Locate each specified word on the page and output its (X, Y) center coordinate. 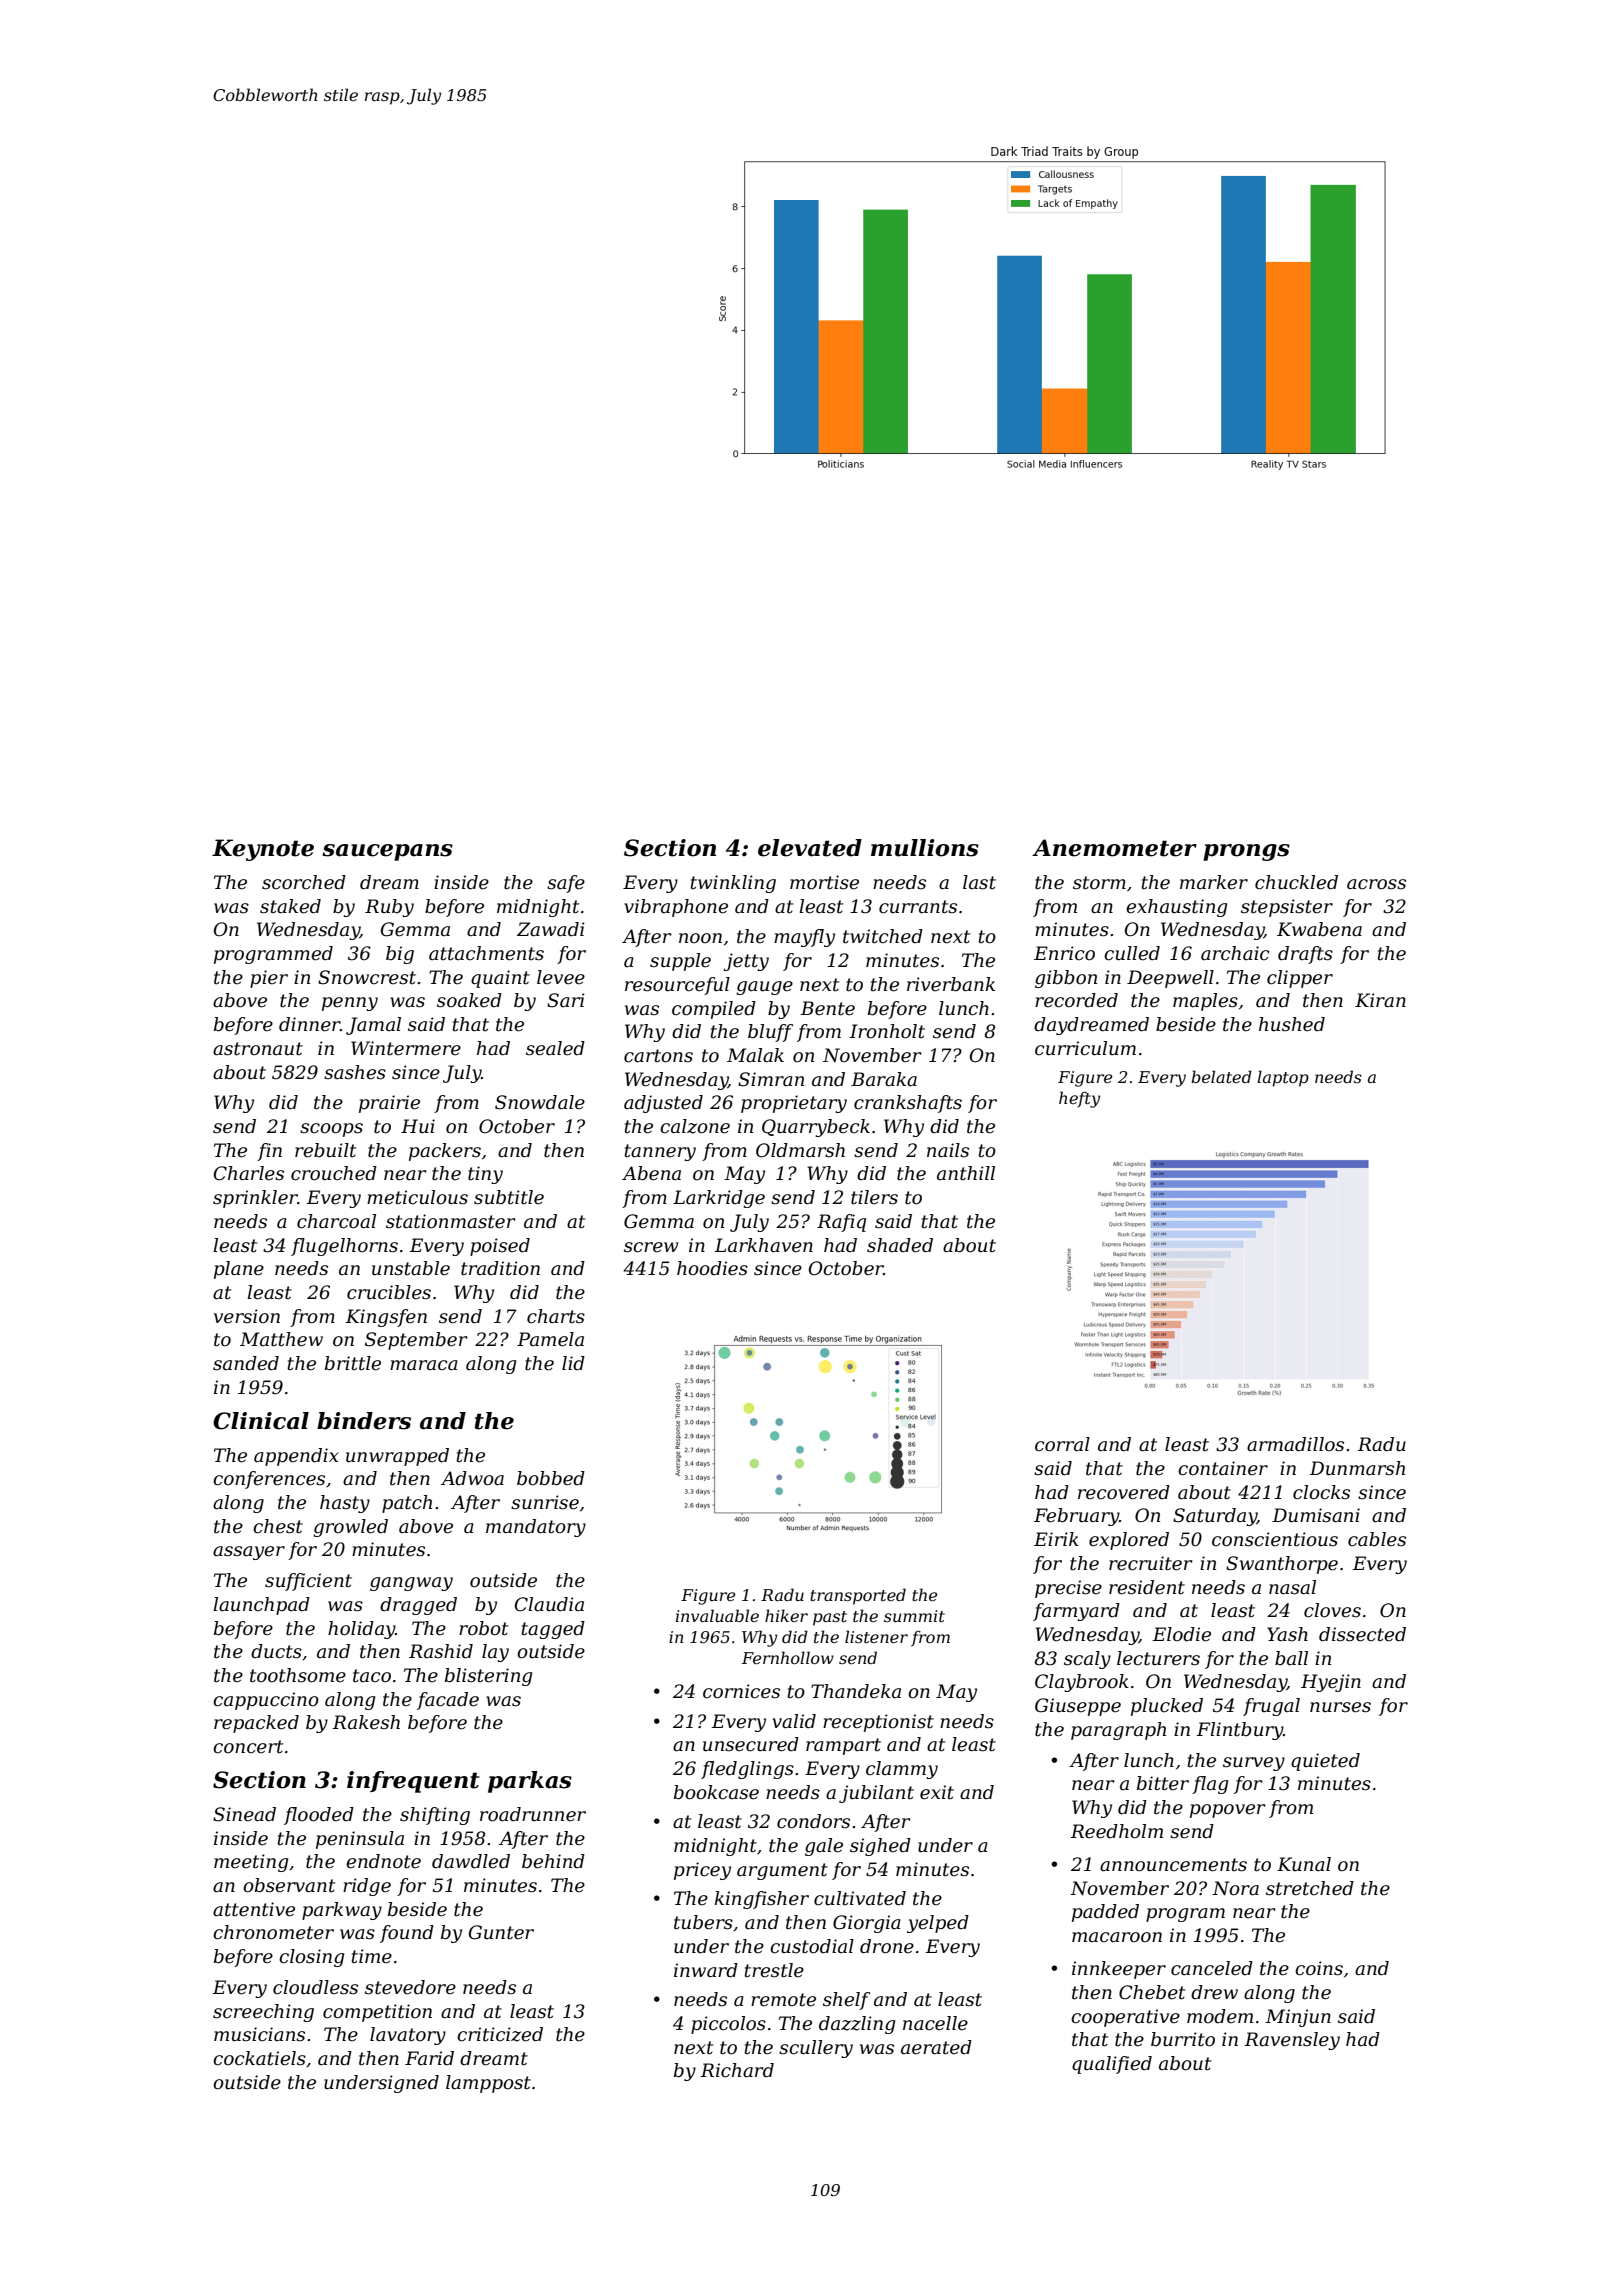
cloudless (315, 1987)
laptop (1283, 1078)
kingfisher (762, 1900)
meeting (251, 1863)
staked (290, 906)
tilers (874, 1197)
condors (813, 1821)
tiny (485, 1175)
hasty (345, 1504)
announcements (1173, 1865)
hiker (786, 1615)
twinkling (733, 884)
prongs (1246, 852)
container (1223, 1468)
